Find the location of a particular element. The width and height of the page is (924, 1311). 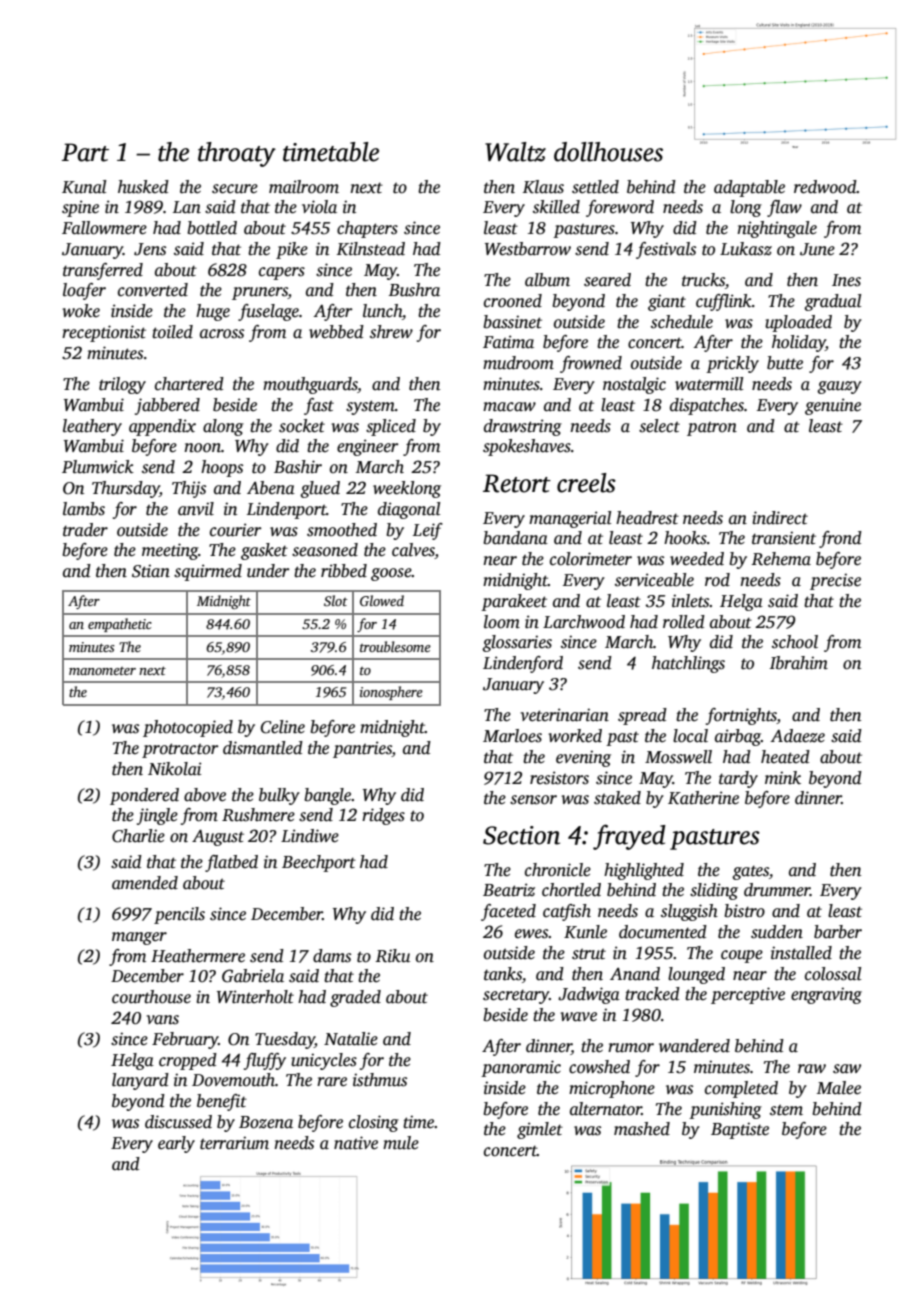

secretary is located at coordinates (516, 996).
